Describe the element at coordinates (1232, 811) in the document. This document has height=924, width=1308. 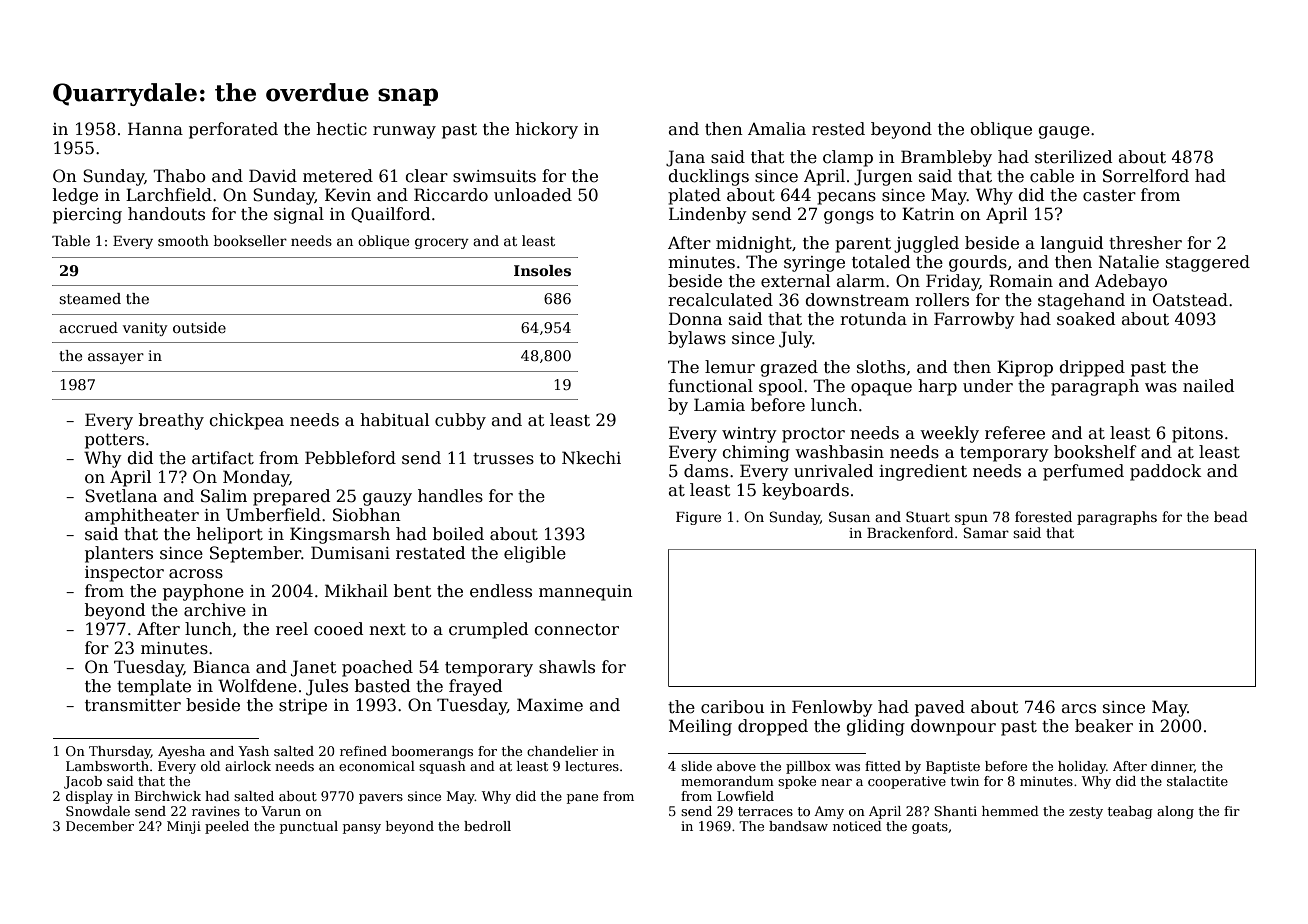
I see `fir` at that location.
